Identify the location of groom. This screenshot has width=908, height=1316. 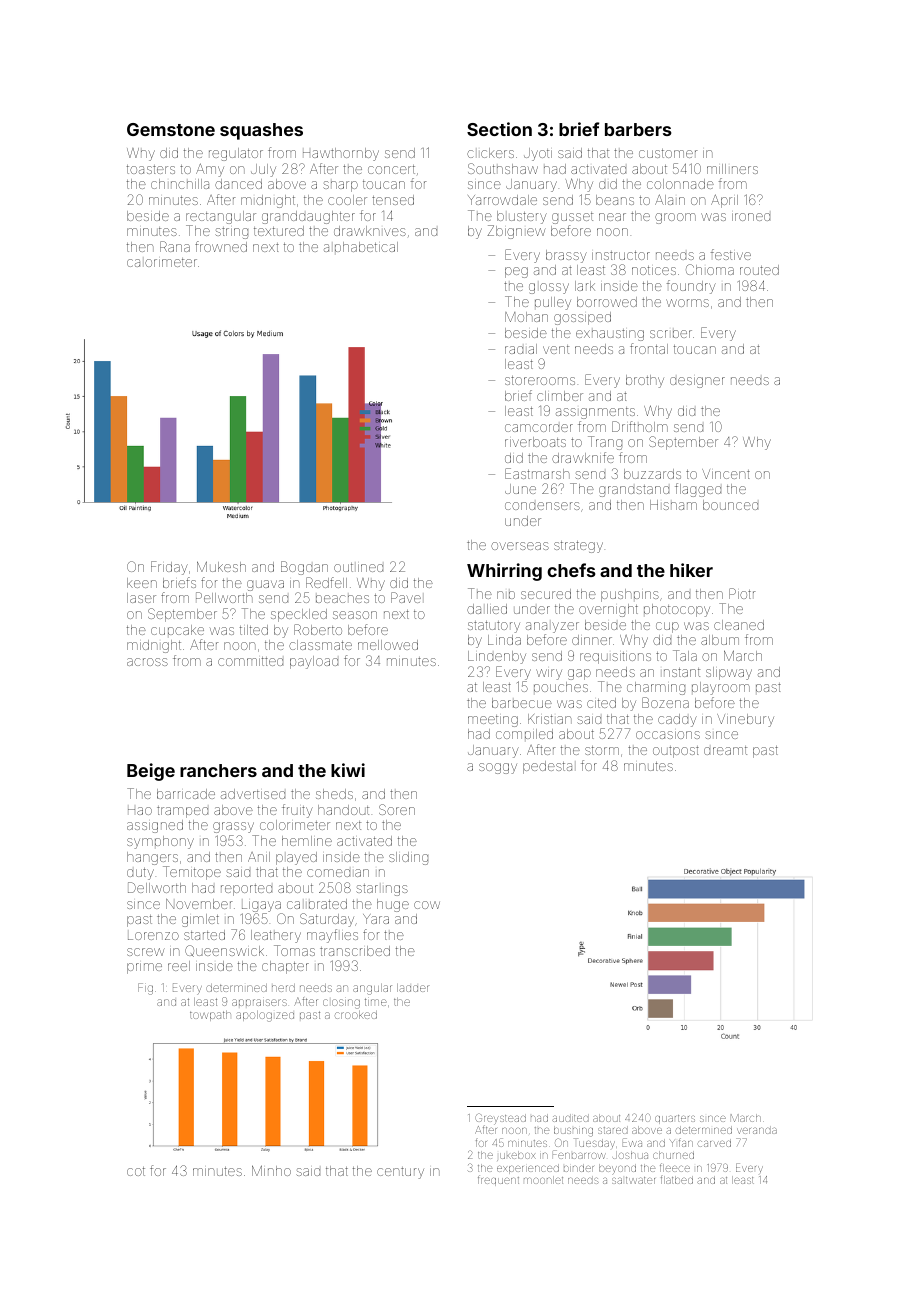
(675, 218).
